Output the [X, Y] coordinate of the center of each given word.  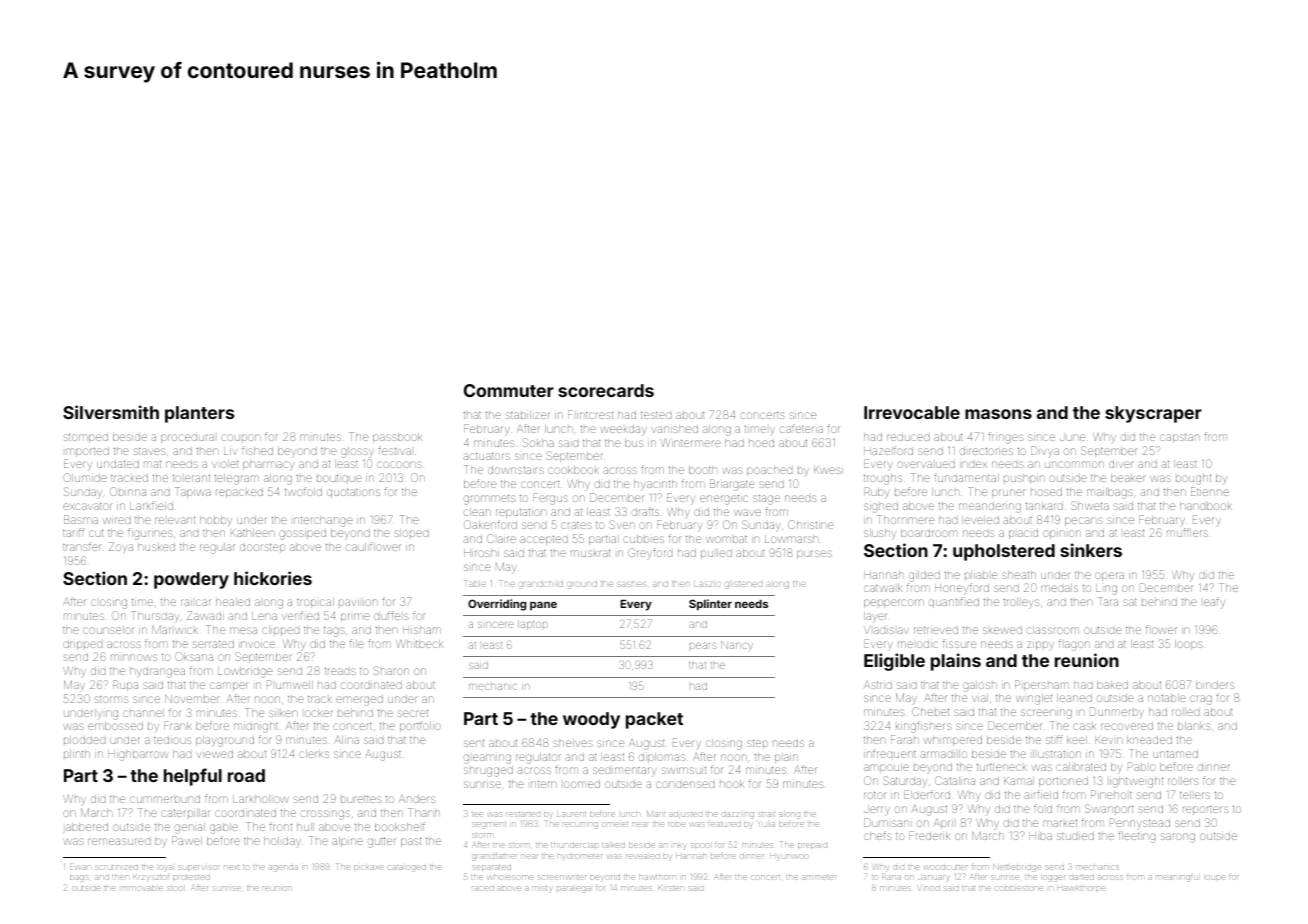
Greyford [650, 553]
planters [199, 414]
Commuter [509, 390]
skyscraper [1153, 414]
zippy [1040, 645]
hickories [273, 578]
